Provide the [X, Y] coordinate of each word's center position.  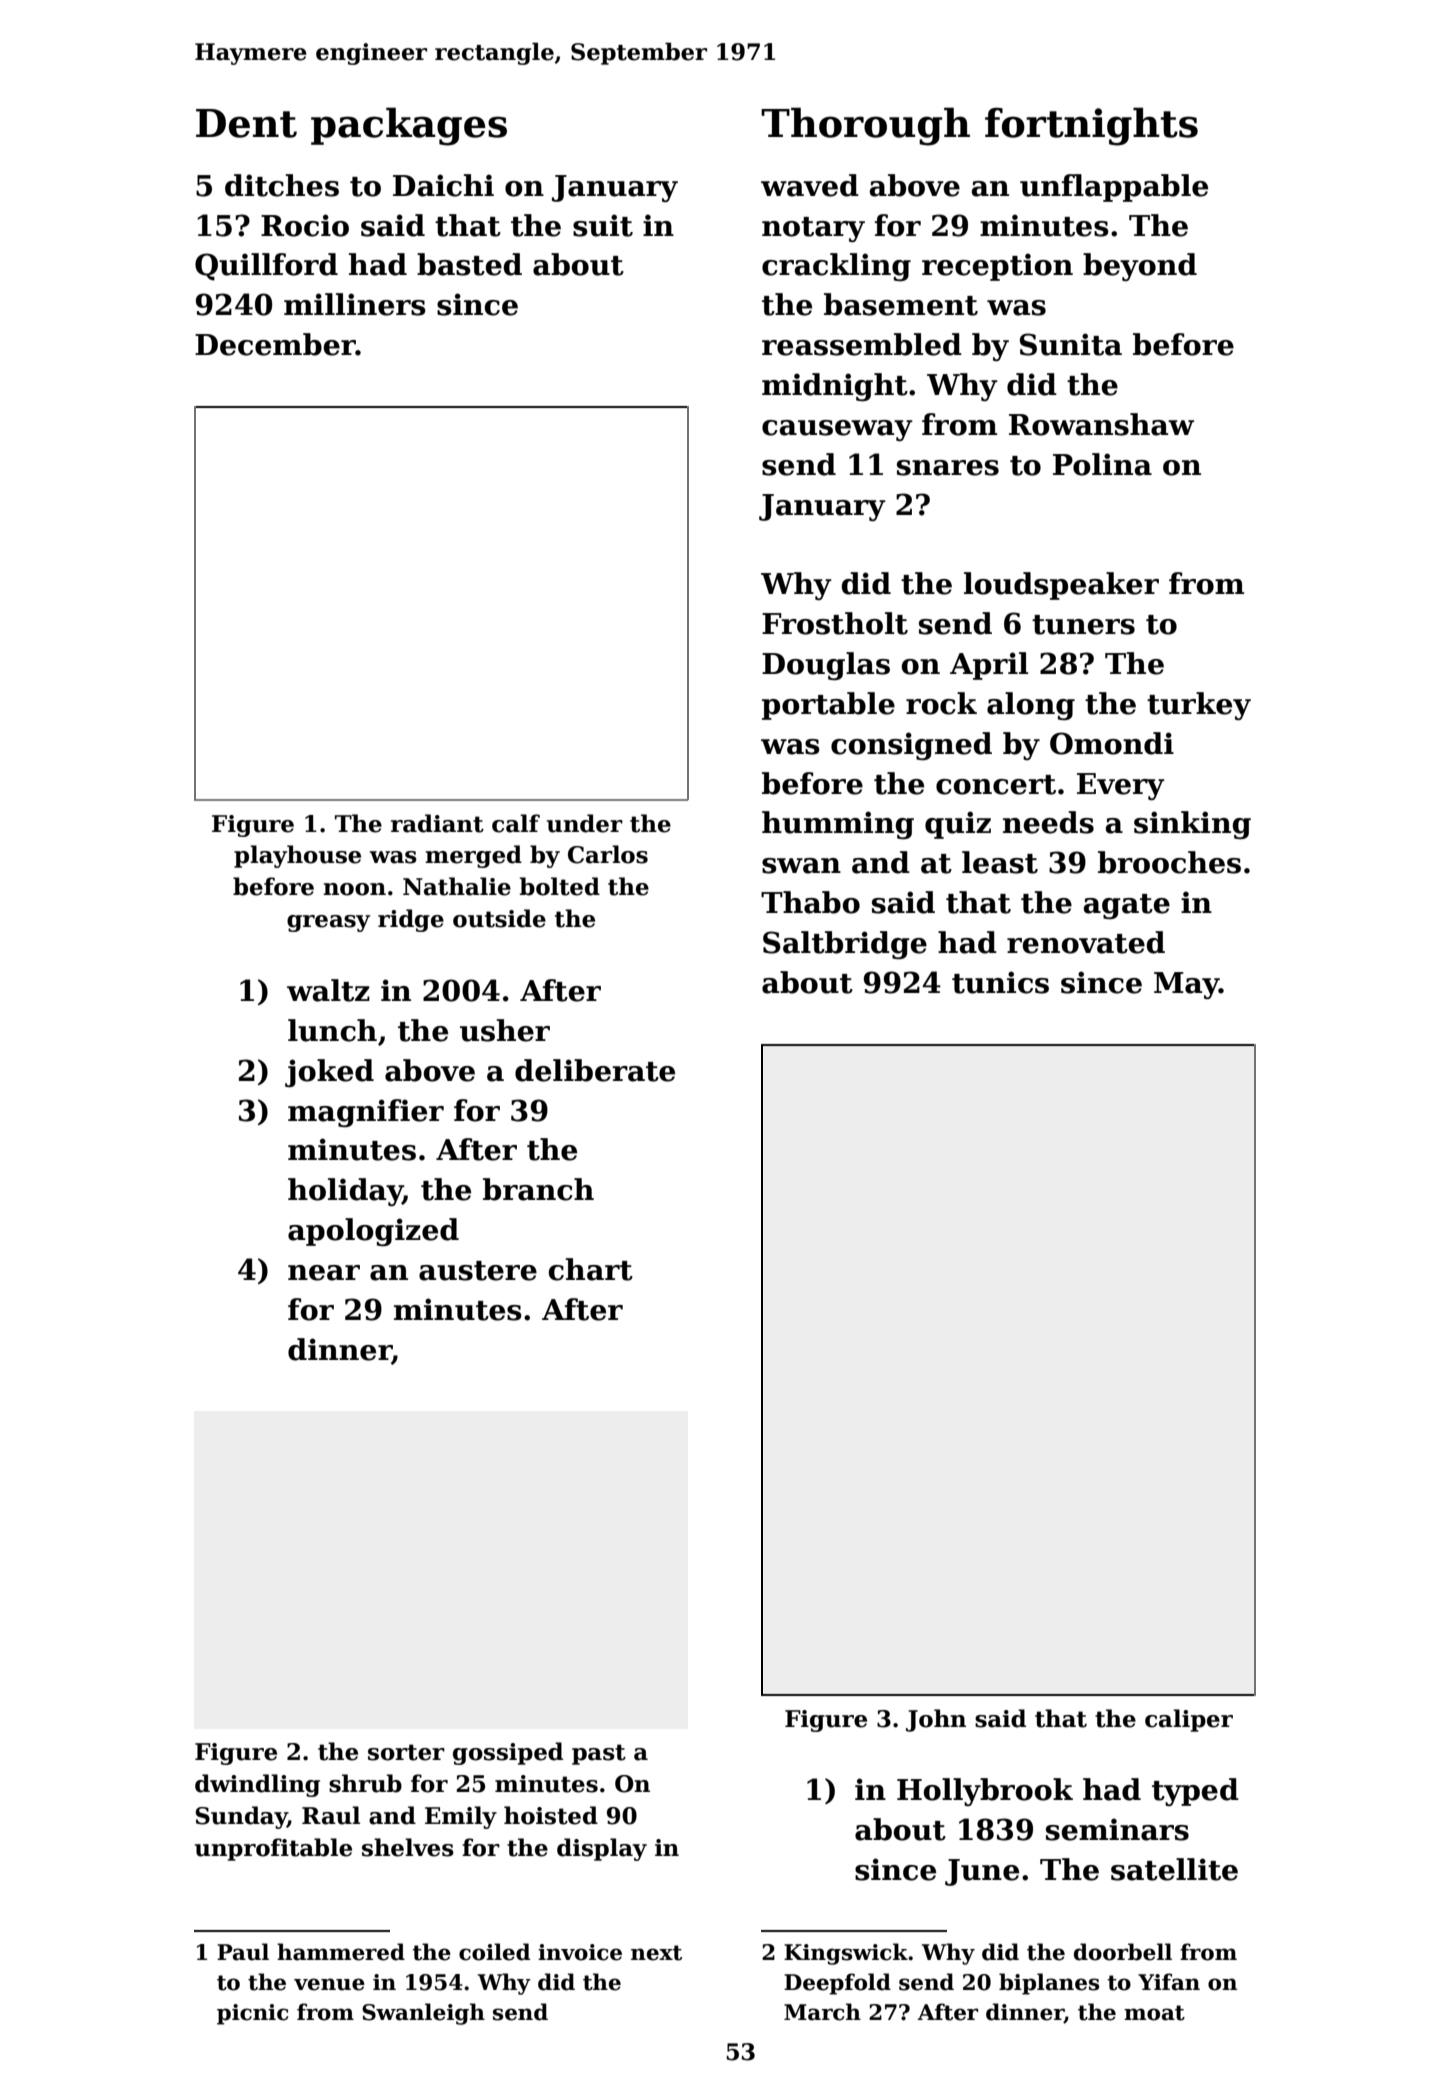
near [324, 1273]
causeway [837, 430]
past [599, 1754]
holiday [345, 1192]
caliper [1189, 1720]
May [1186, 985]
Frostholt [835, 623]
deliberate [595, 1070]
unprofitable [273, 1849]
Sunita [1071, 344]
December [275, 344]
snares [948, 468]
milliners [355, 304]
